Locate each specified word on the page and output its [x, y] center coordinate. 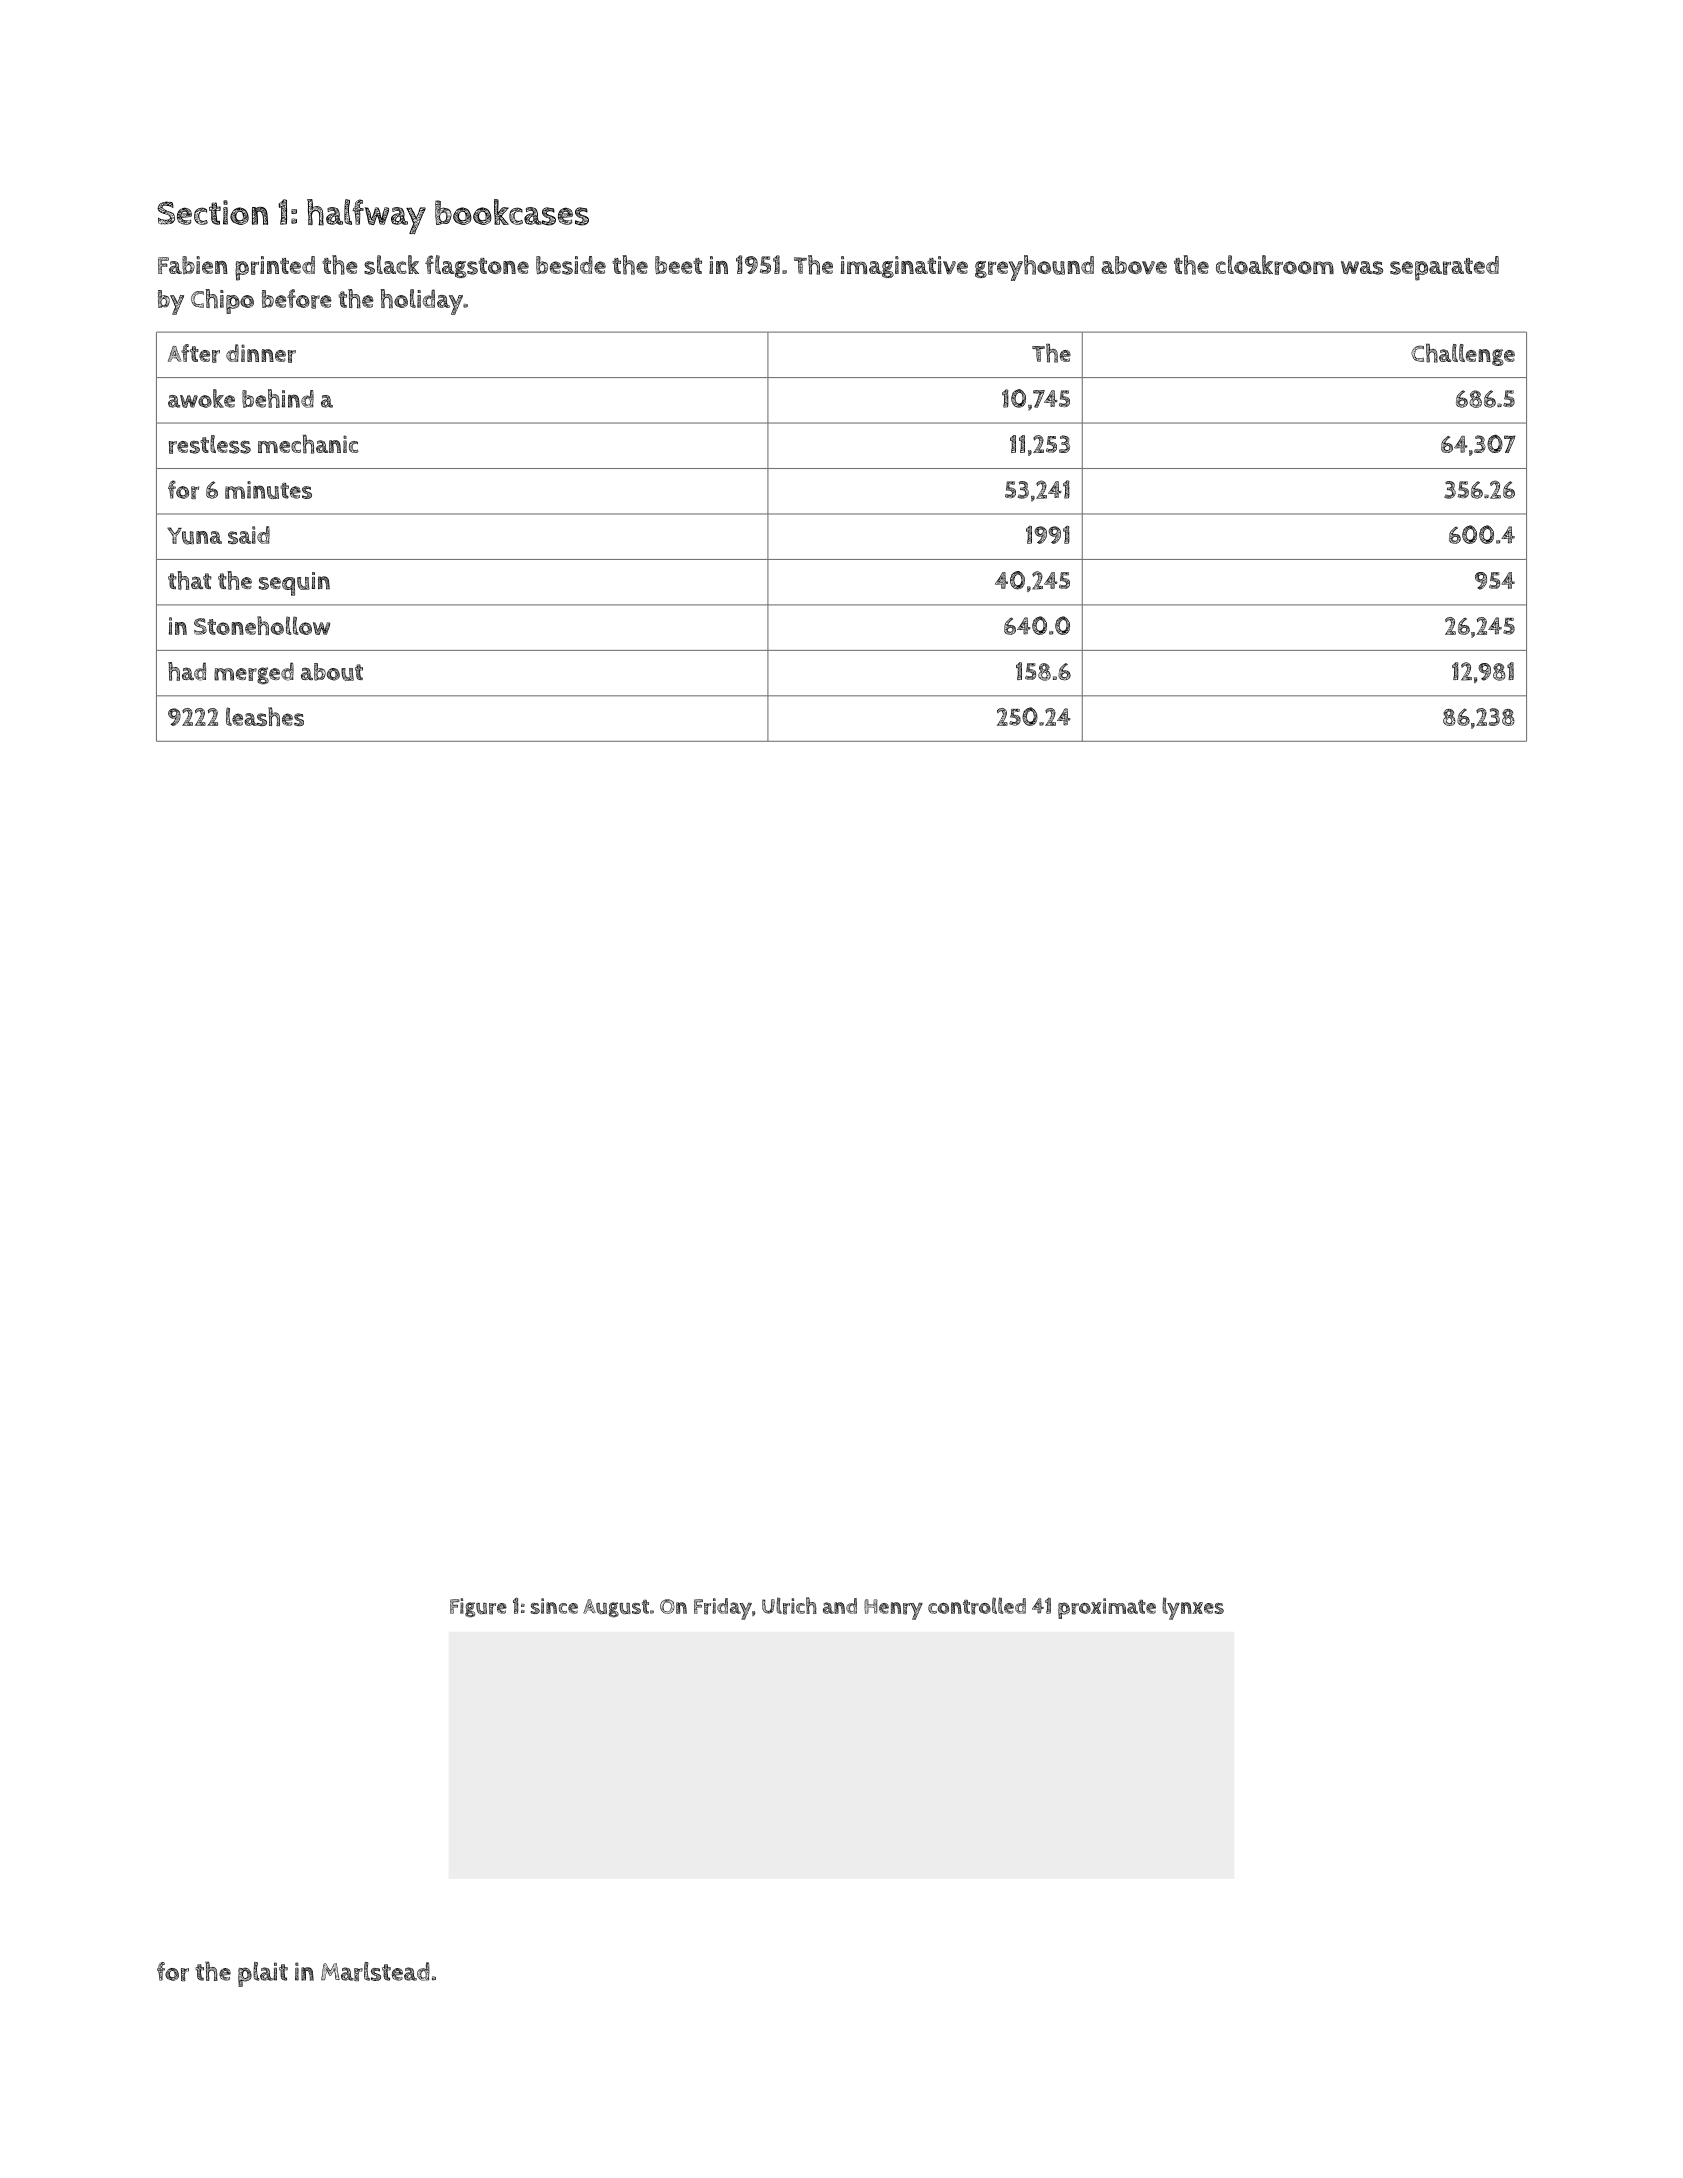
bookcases [512, 212]
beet [678, 265]
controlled [977, 1606]
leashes [265, 716]
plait [263, 1974]
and [840, 1606]
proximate [1107, 1608]
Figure [478, 1607]
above [1134, 265]
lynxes [1193, 1608]
